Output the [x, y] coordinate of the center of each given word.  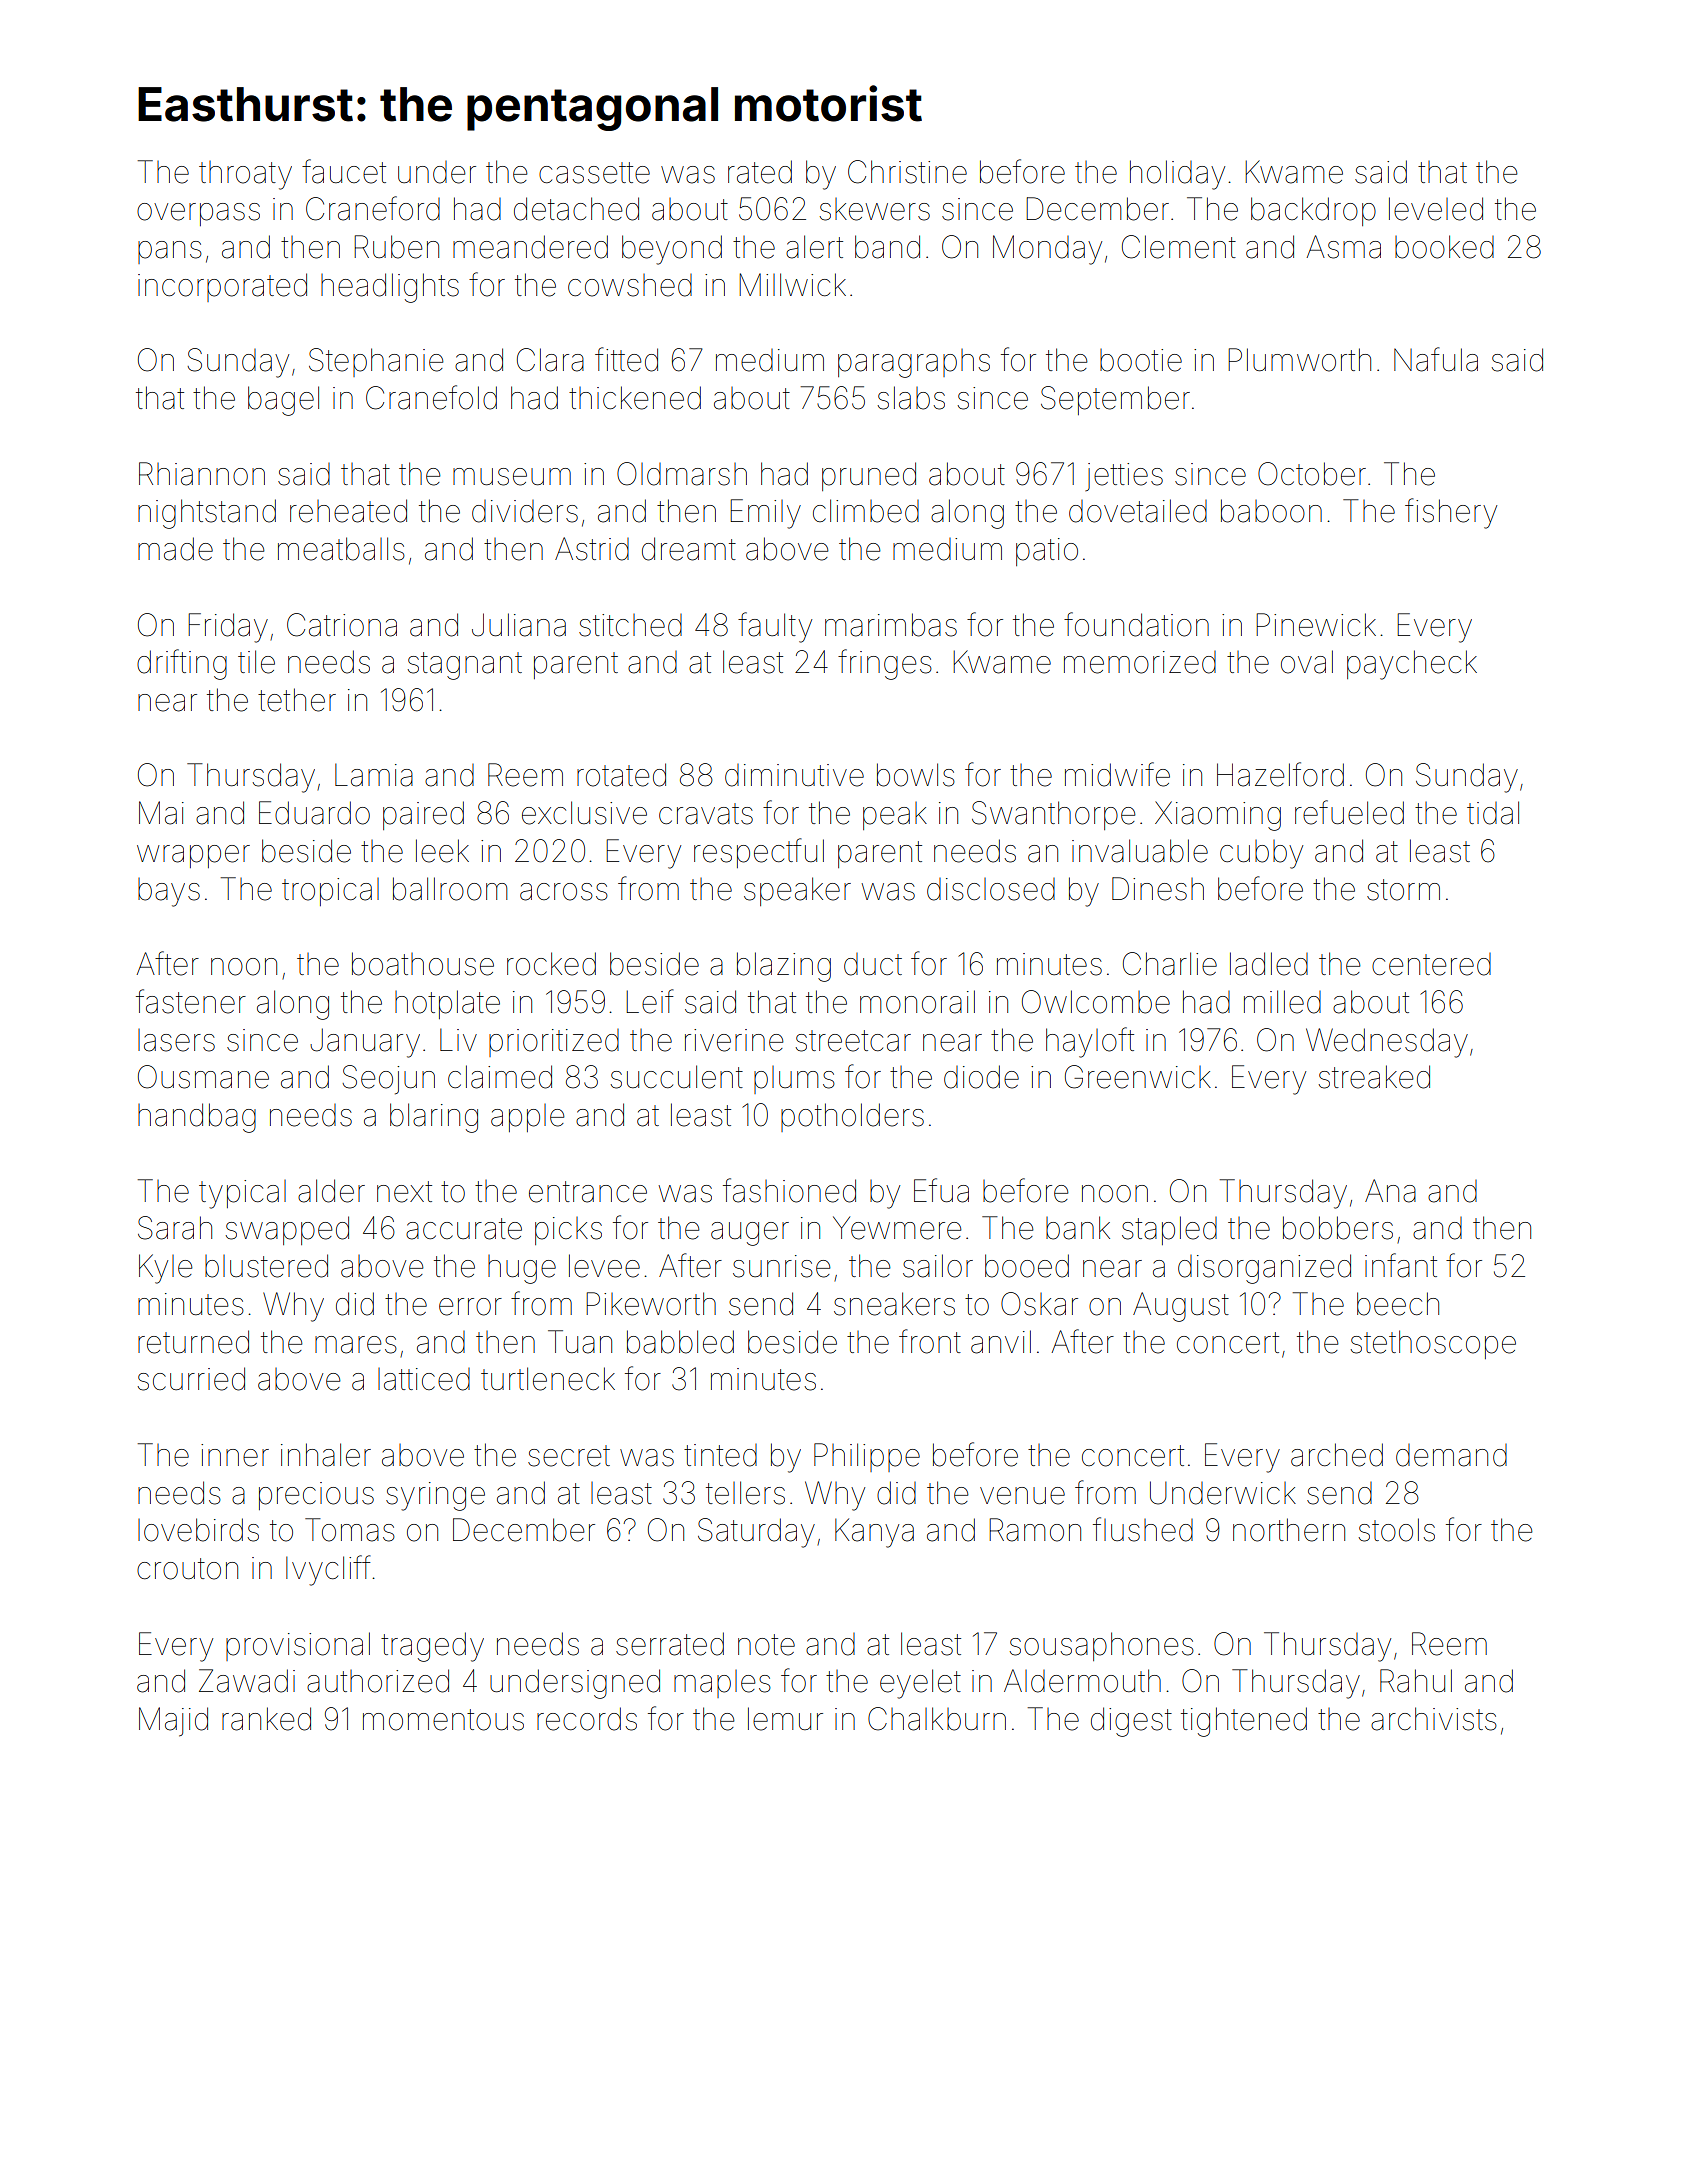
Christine [907, 172]
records [587, 1719]
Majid [173, 1722]
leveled [1436, 209]
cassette [594, 173]
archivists [1434, 1719]
